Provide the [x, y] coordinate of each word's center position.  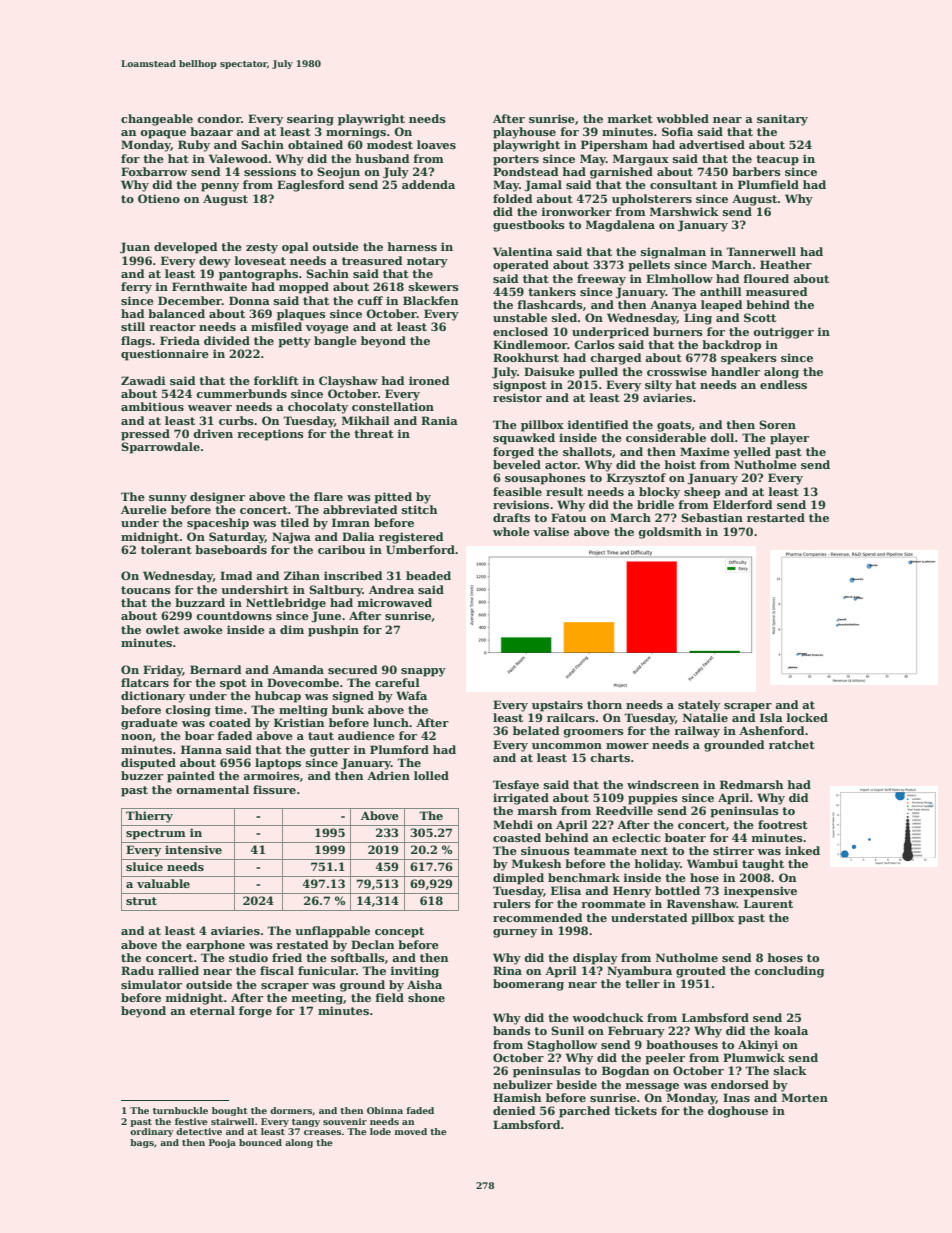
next [654, 851]
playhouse [524, 133]
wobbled [682, 118]
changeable [157, 120]
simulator [151, 984]
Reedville [624, 810]
